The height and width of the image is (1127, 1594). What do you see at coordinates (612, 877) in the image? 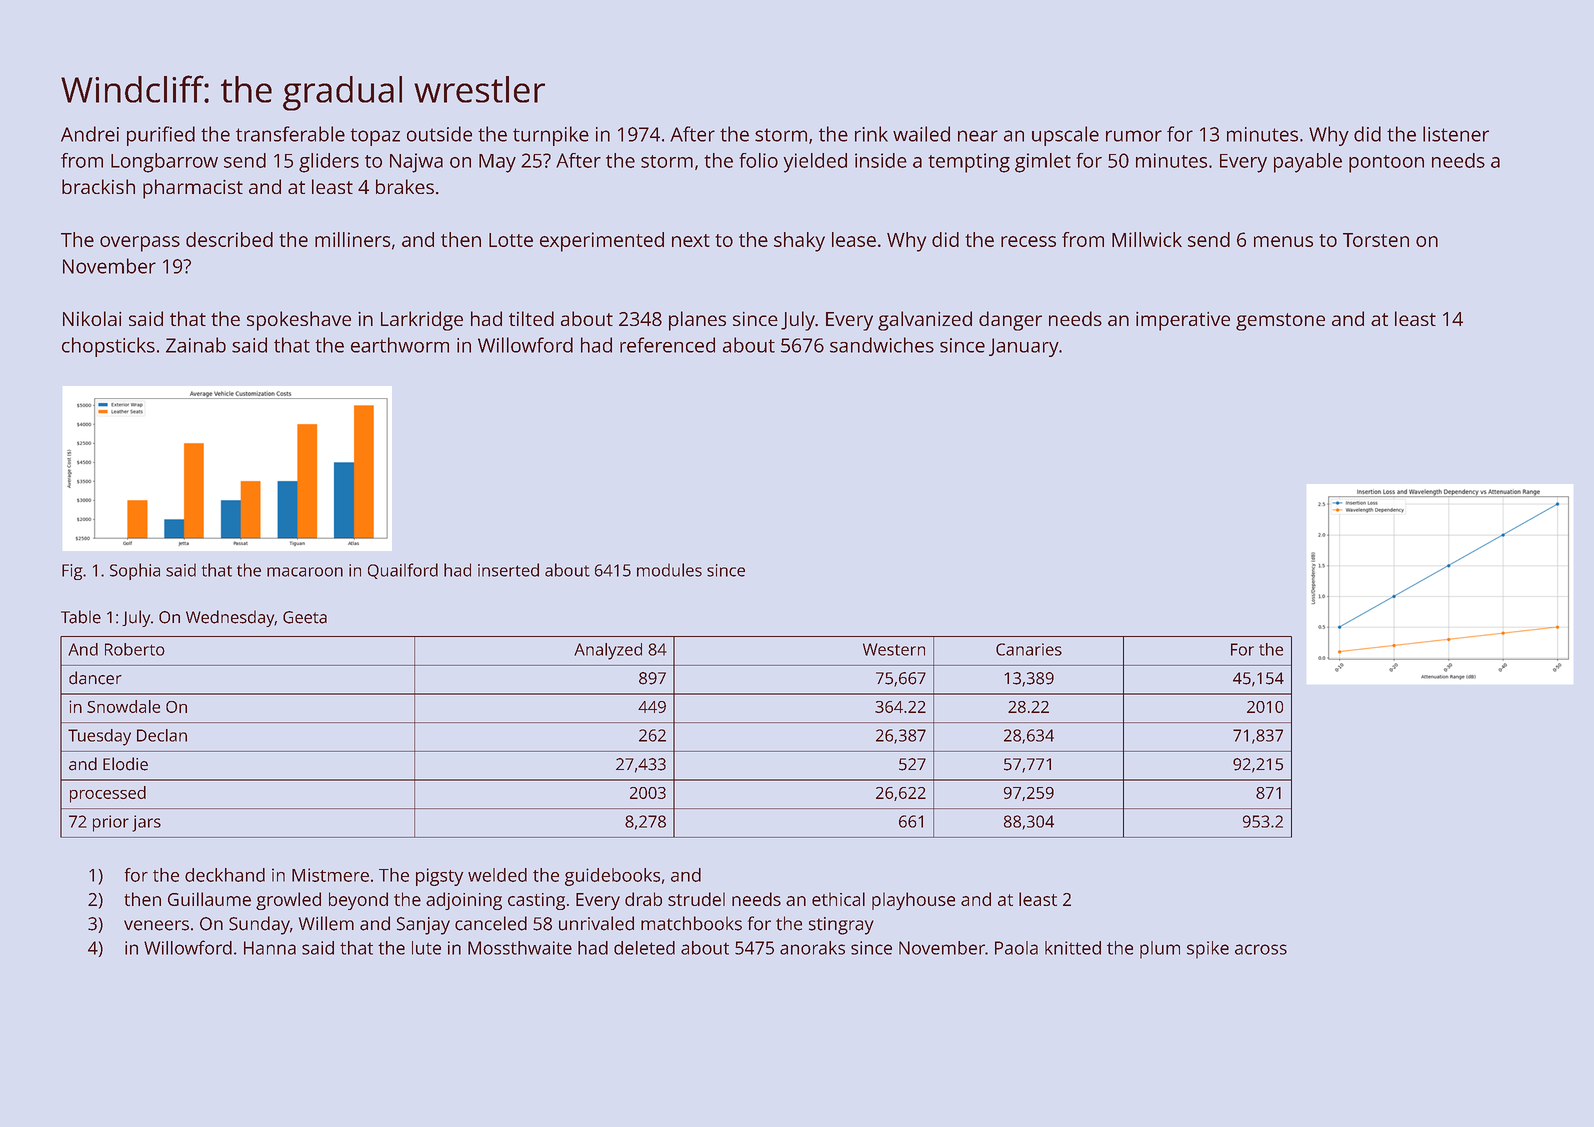
I see `guidebooks` at bounding box center [612, 877].
